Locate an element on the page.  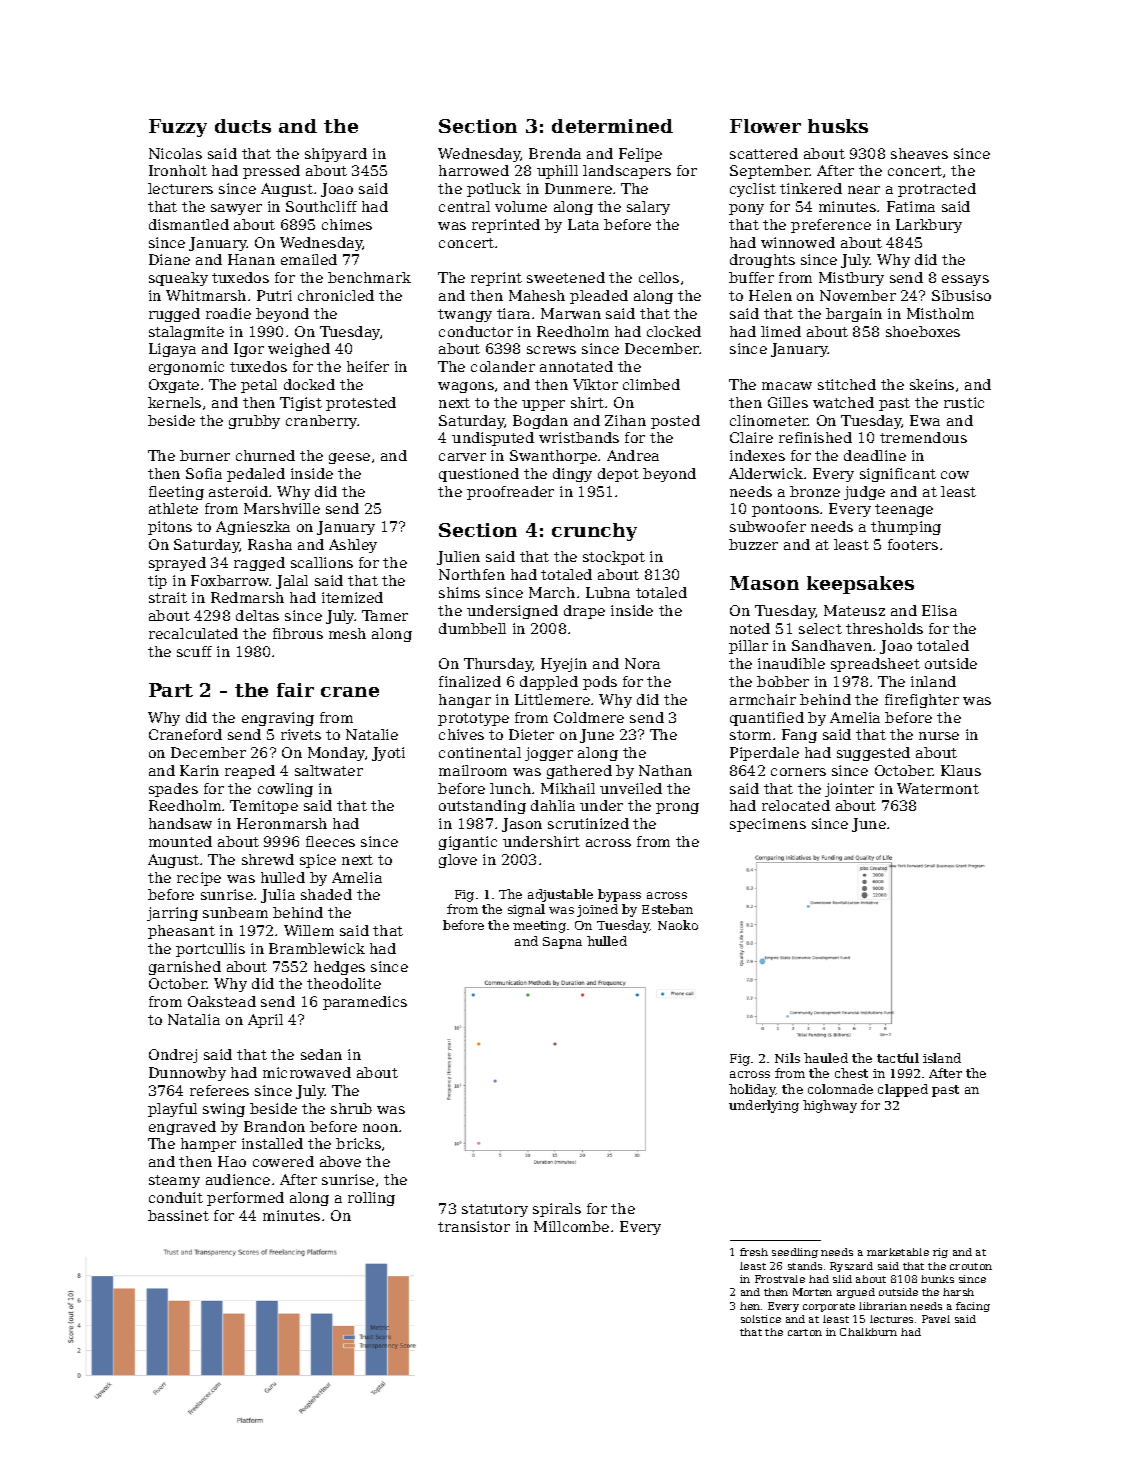
Sapna is located at coordinates (562, 943).
